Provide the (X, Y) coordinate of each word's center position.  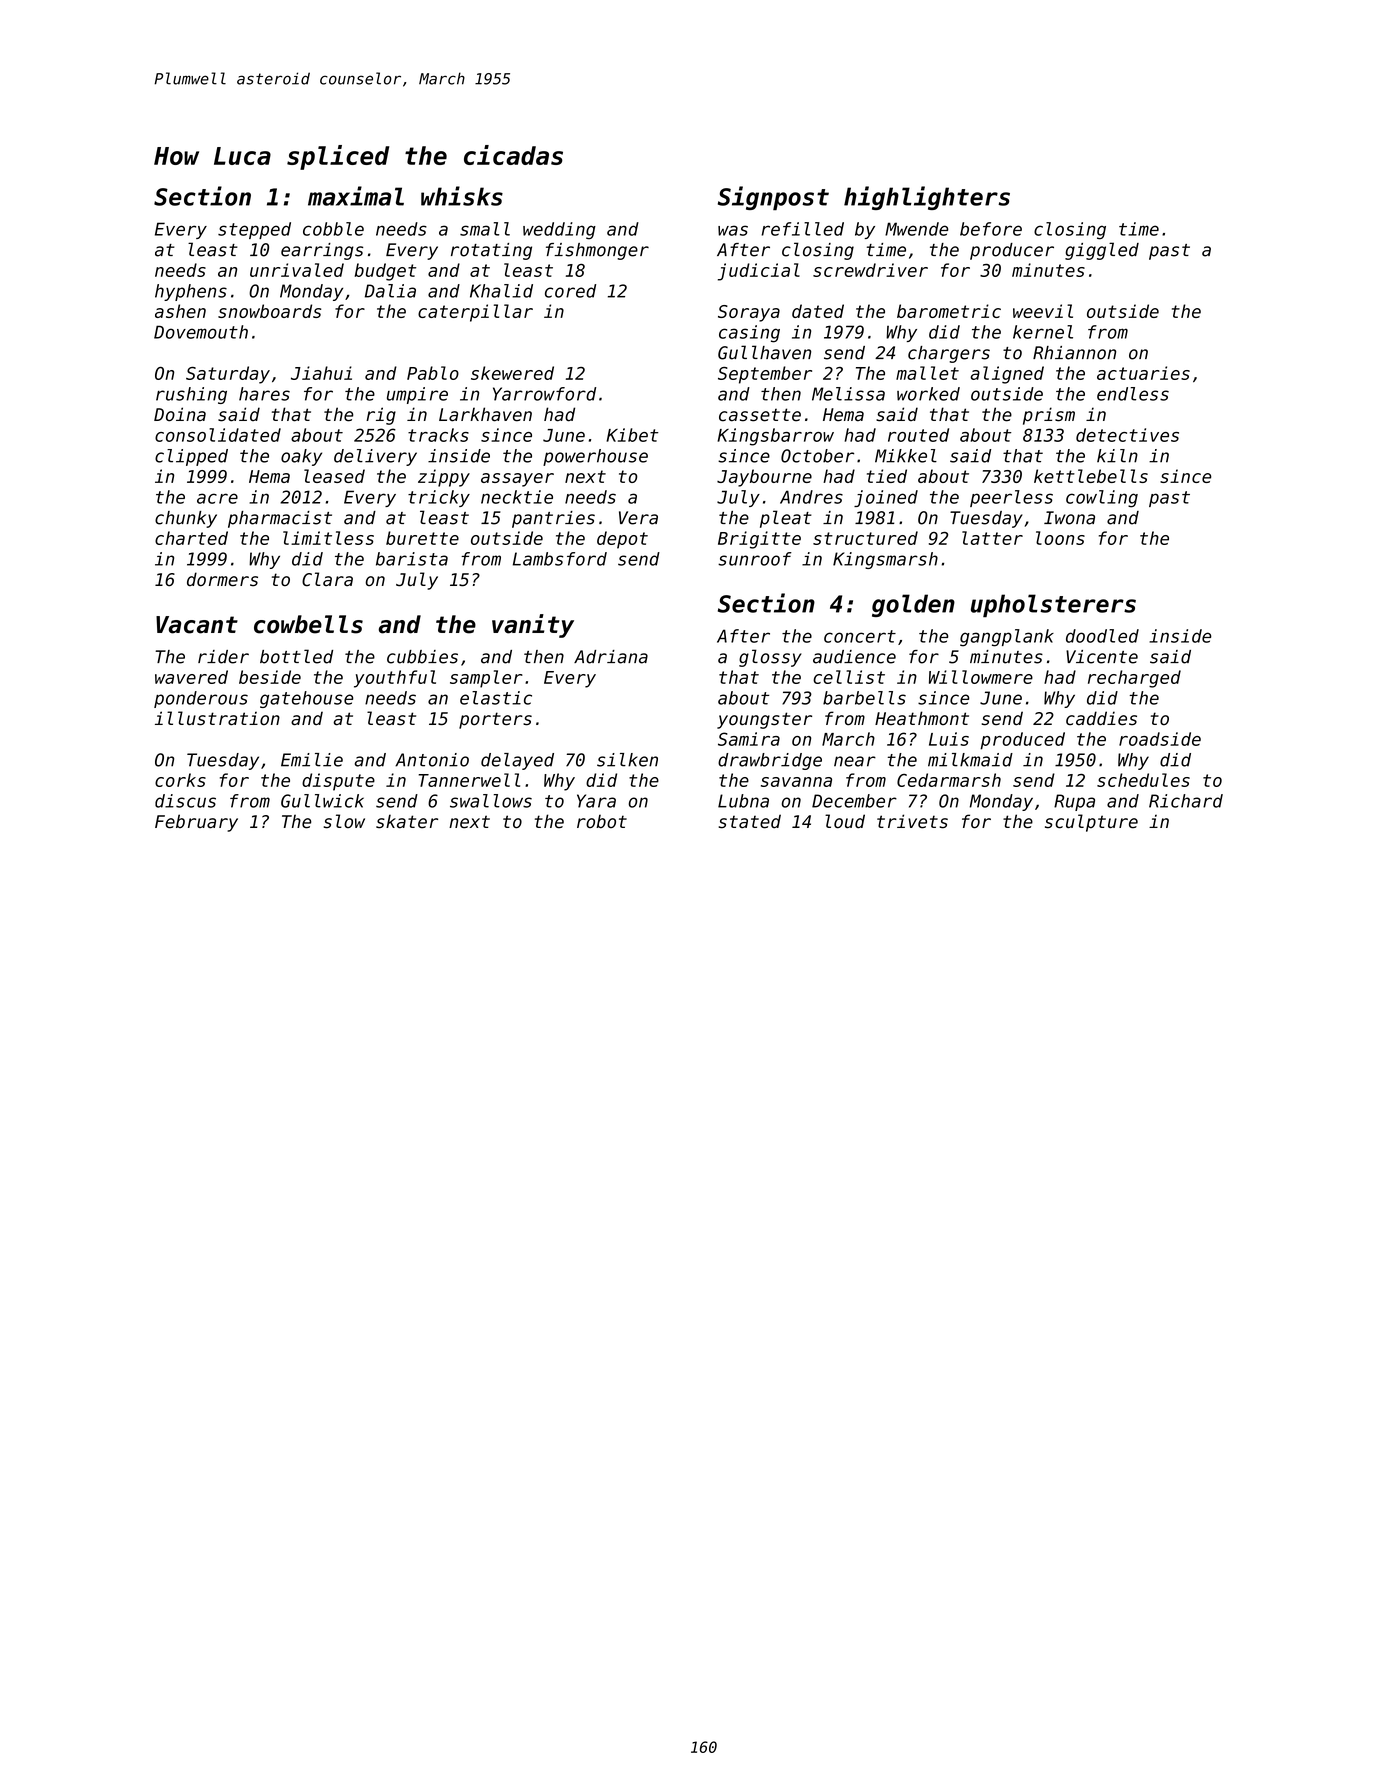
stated (750, 821)
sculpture (1091, 823)
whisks (462, 196)
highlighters (927, 198)
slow (344, 821)
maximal (356, 196)
